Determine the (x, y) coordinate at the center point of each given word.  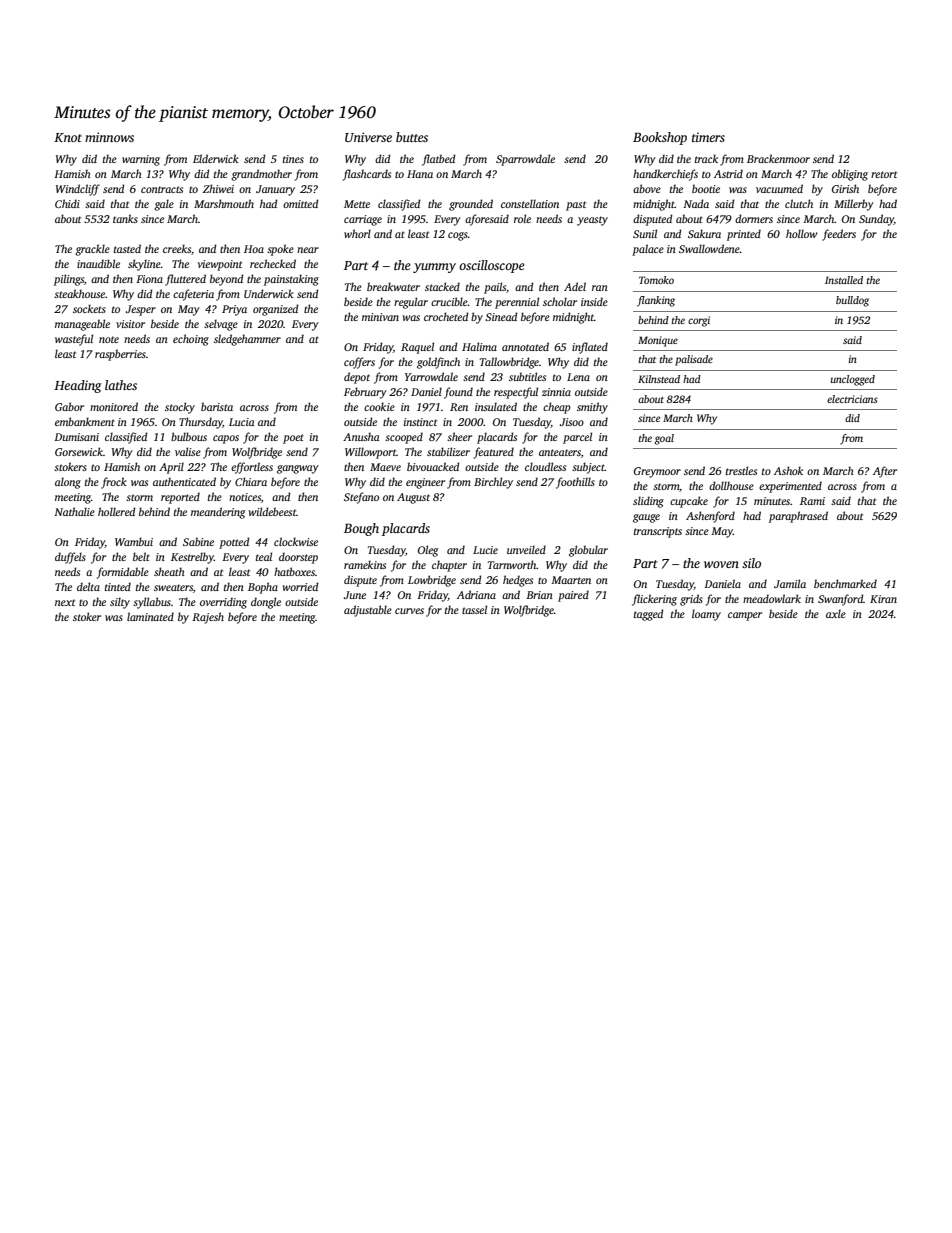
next (65, 602)
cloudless (545, 466)
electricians (852, 399)
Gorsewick (79, 451)
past (576, 206)
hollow (802, 233)
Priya (234, 310)
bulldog (852, 301)
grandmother (261, 175)
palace (648, 250)
